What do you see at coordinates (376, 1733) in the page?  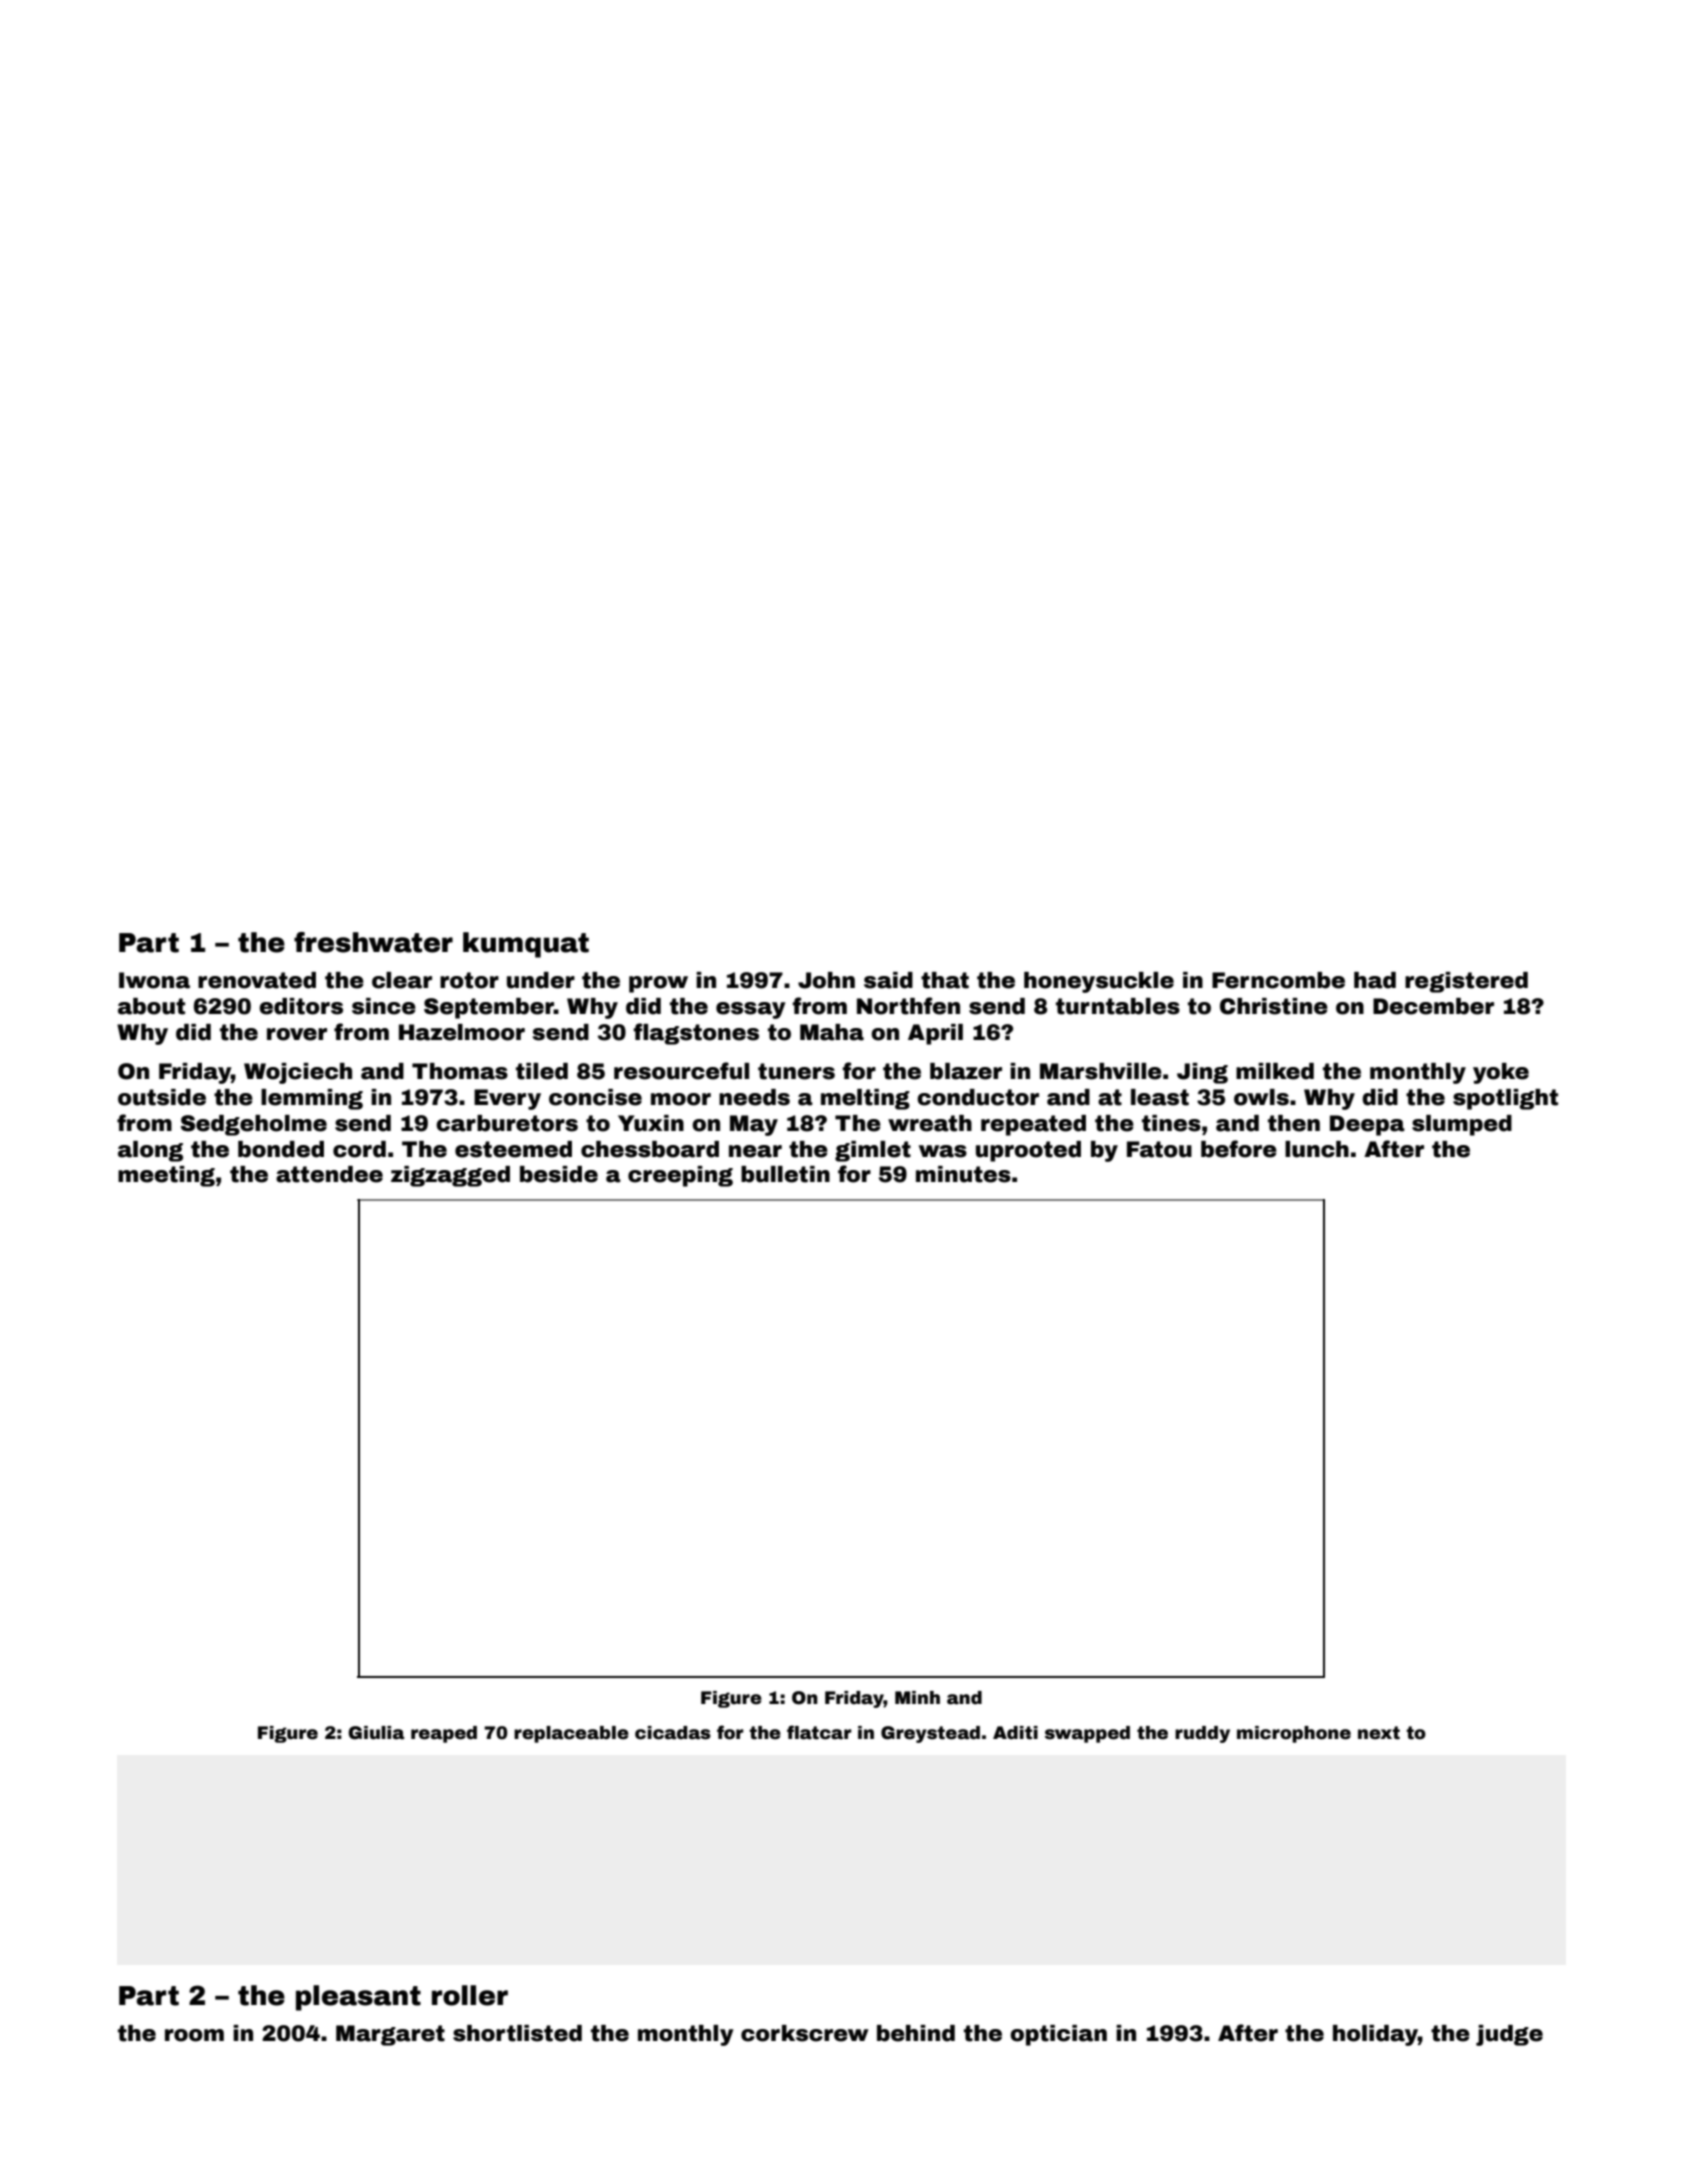 I see `Giulia` at bounding box center [376, 1733].
